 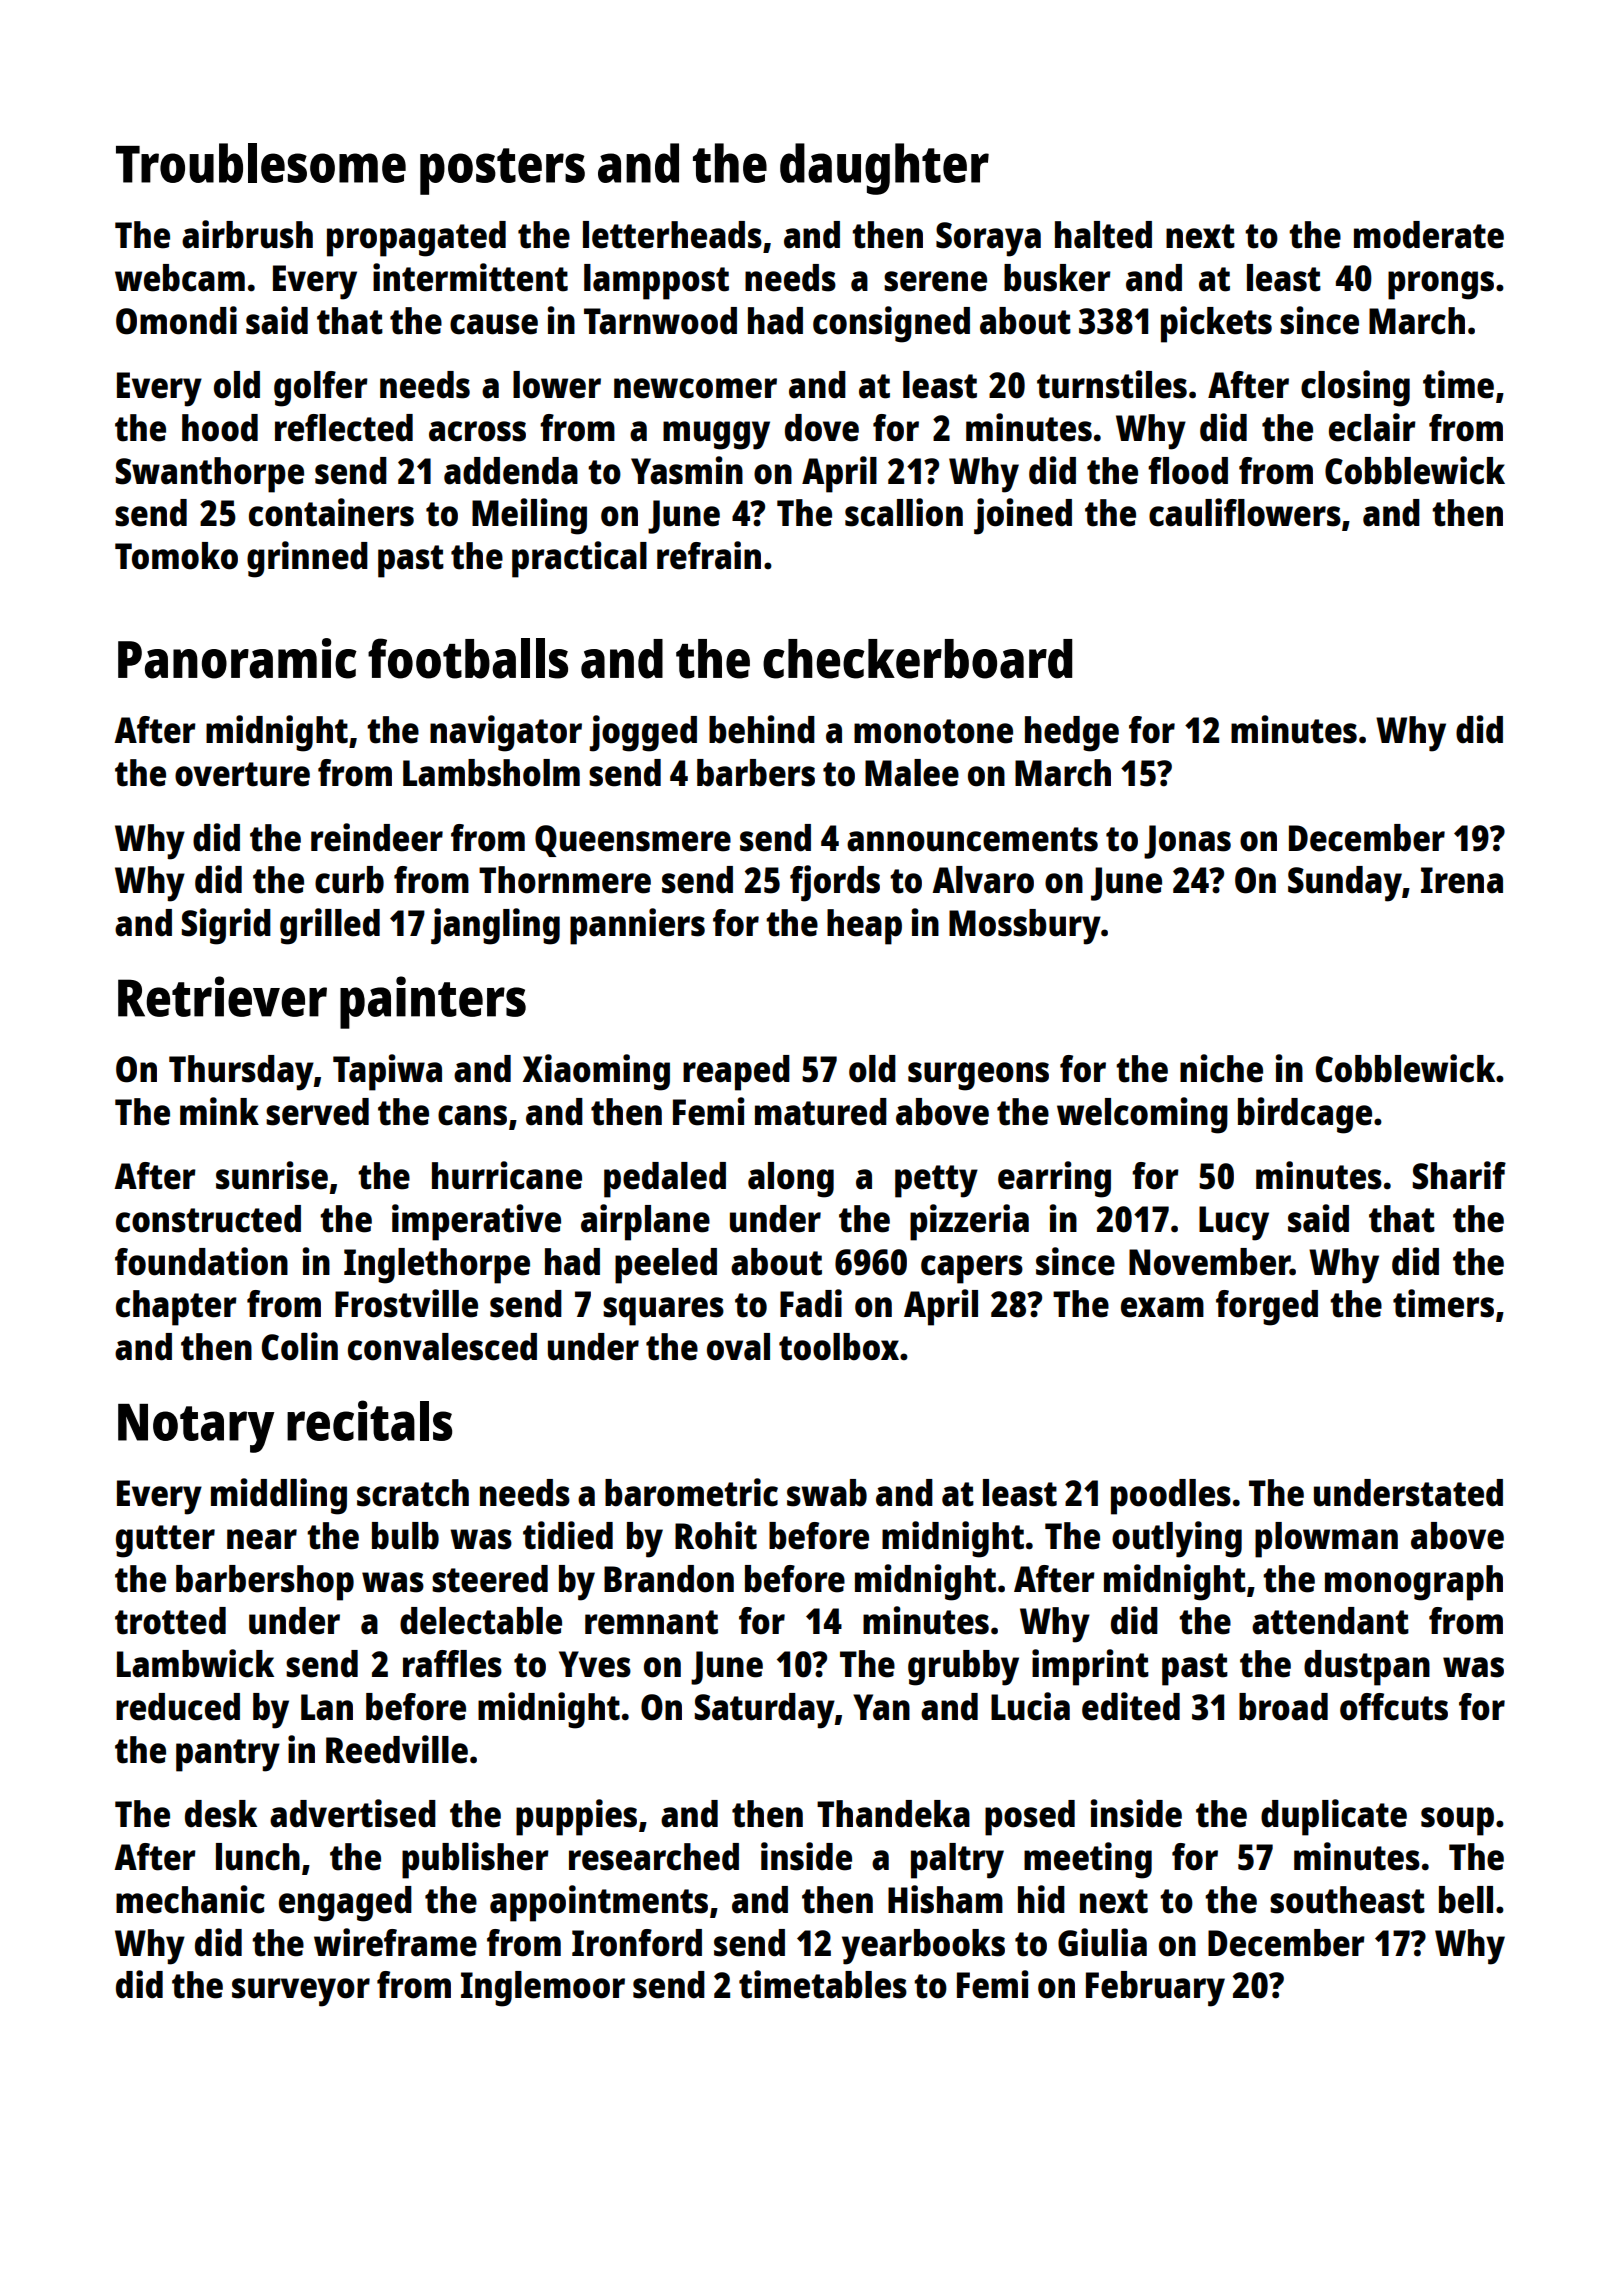 I want to click on Sharif, so click(x=1459, y=1175).
